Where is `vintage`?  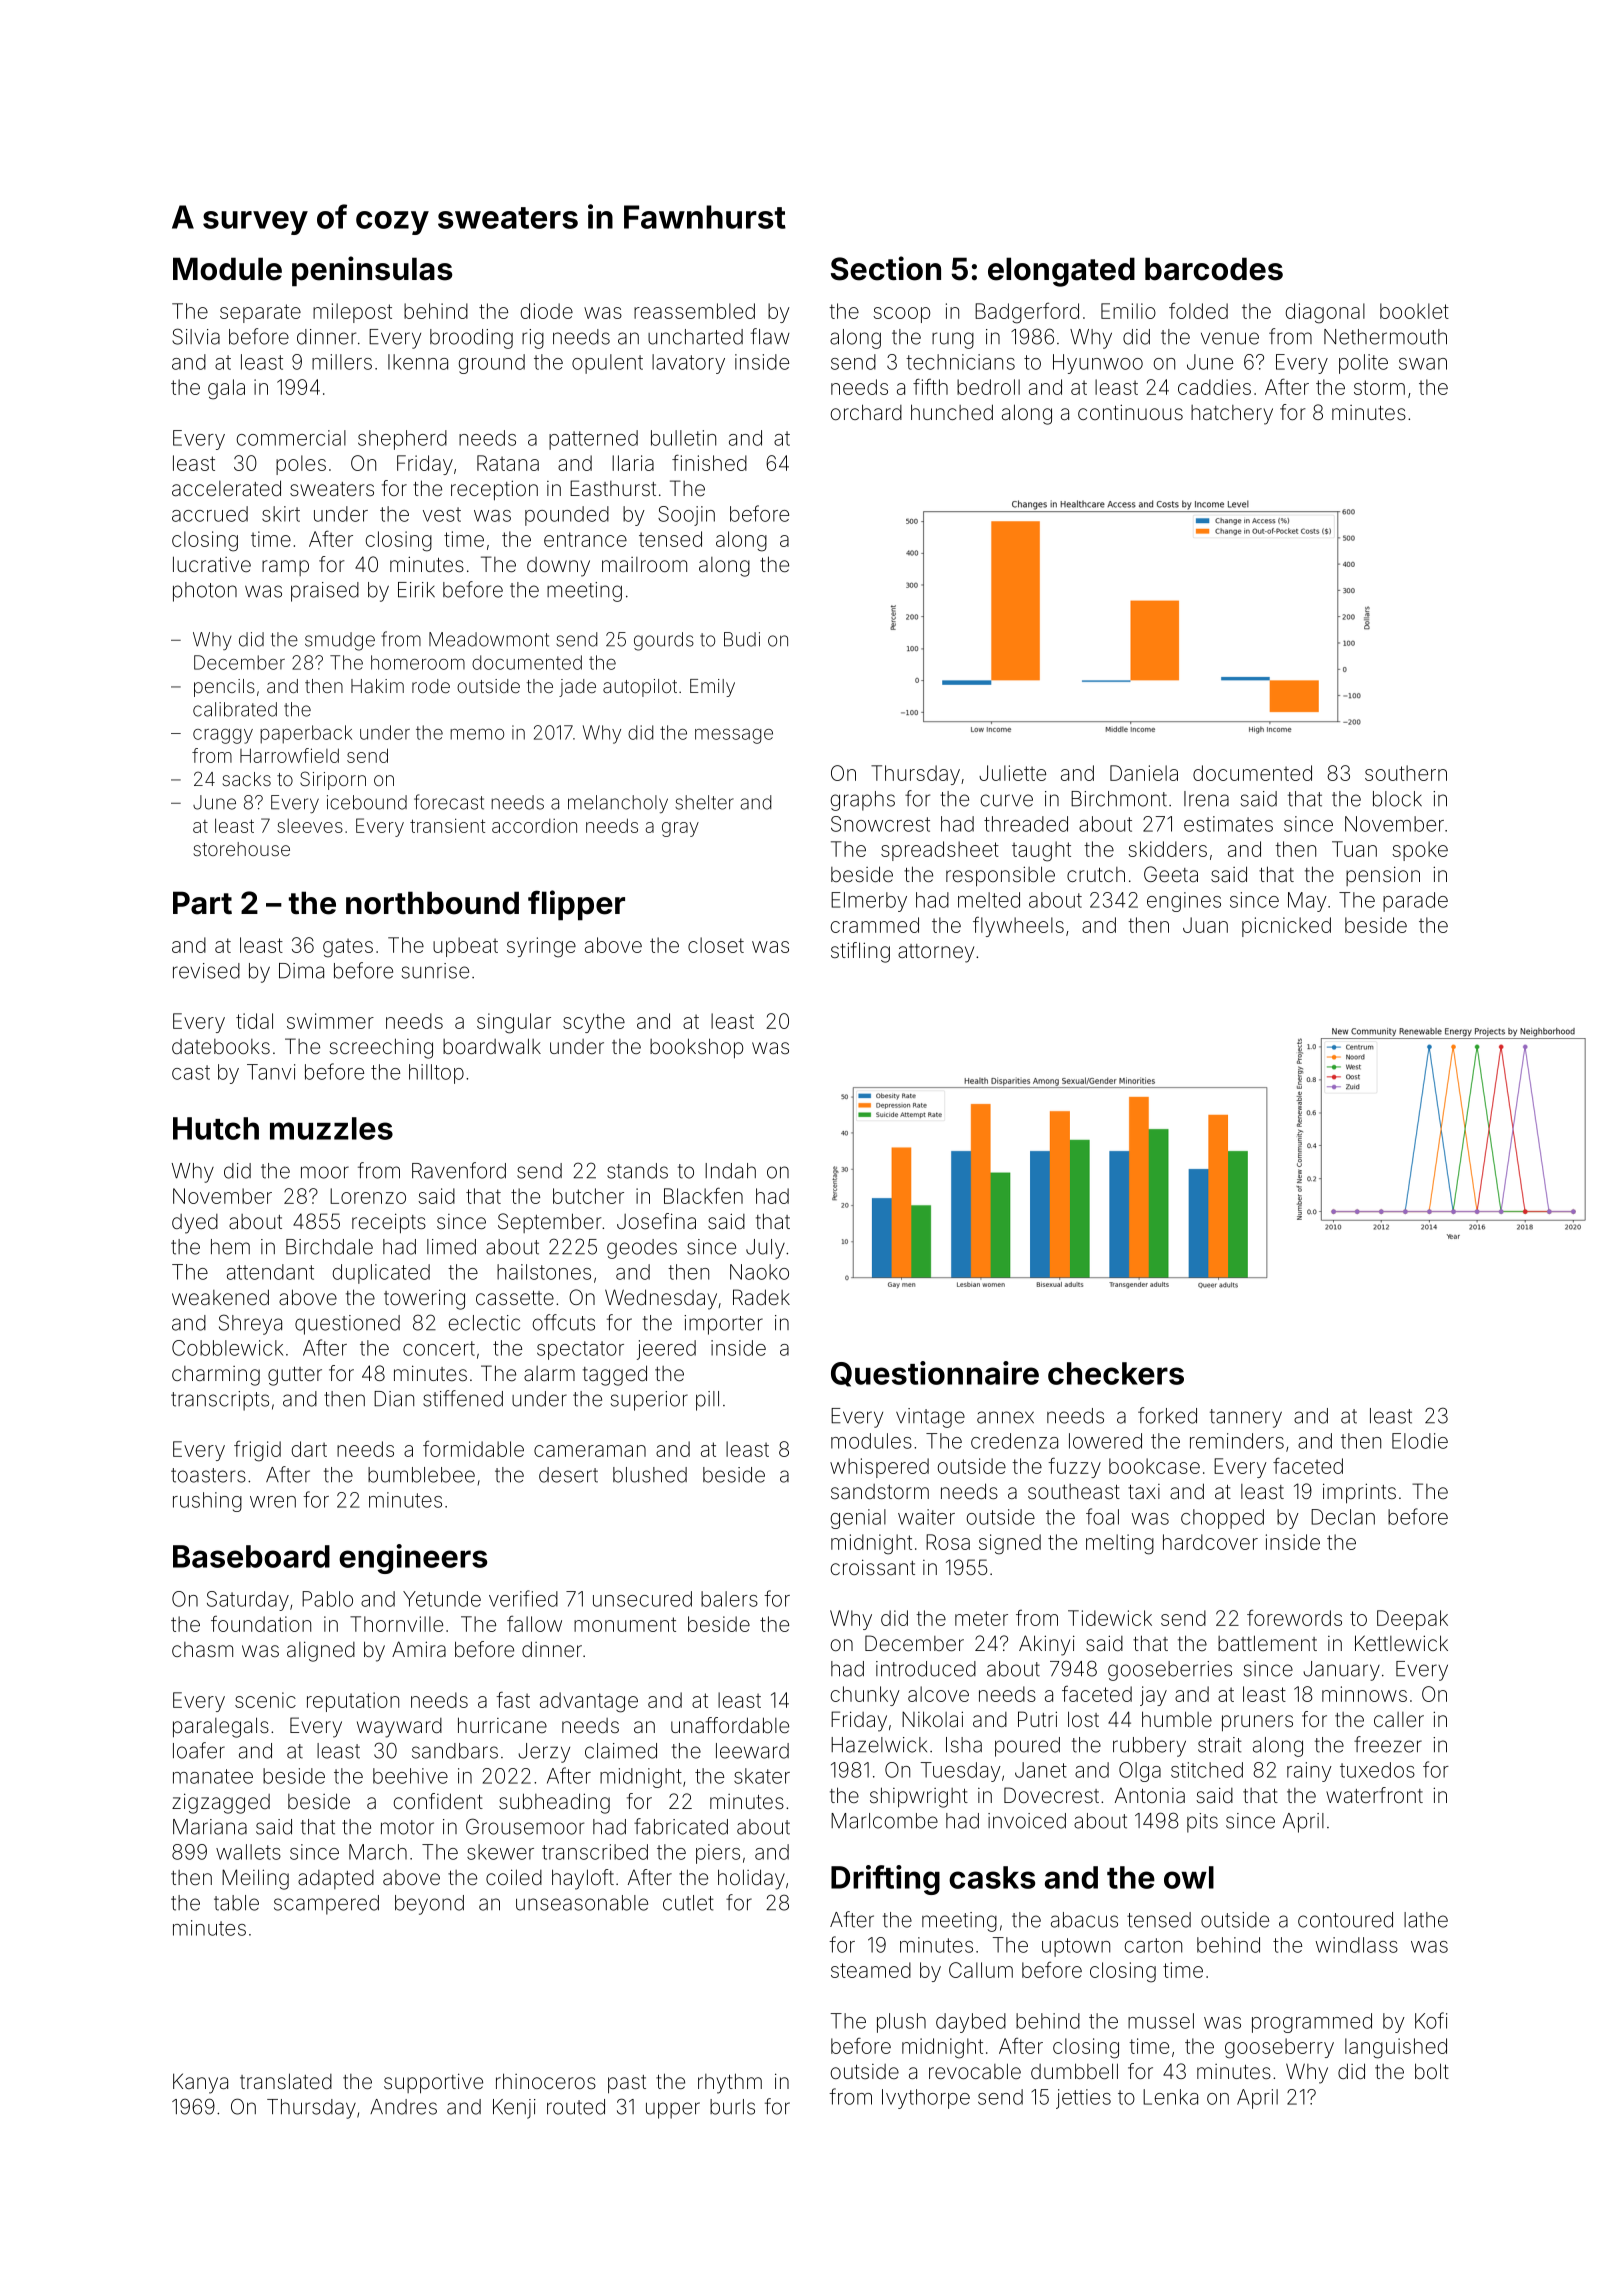
vintage is located at coordinates (930, 1418).
